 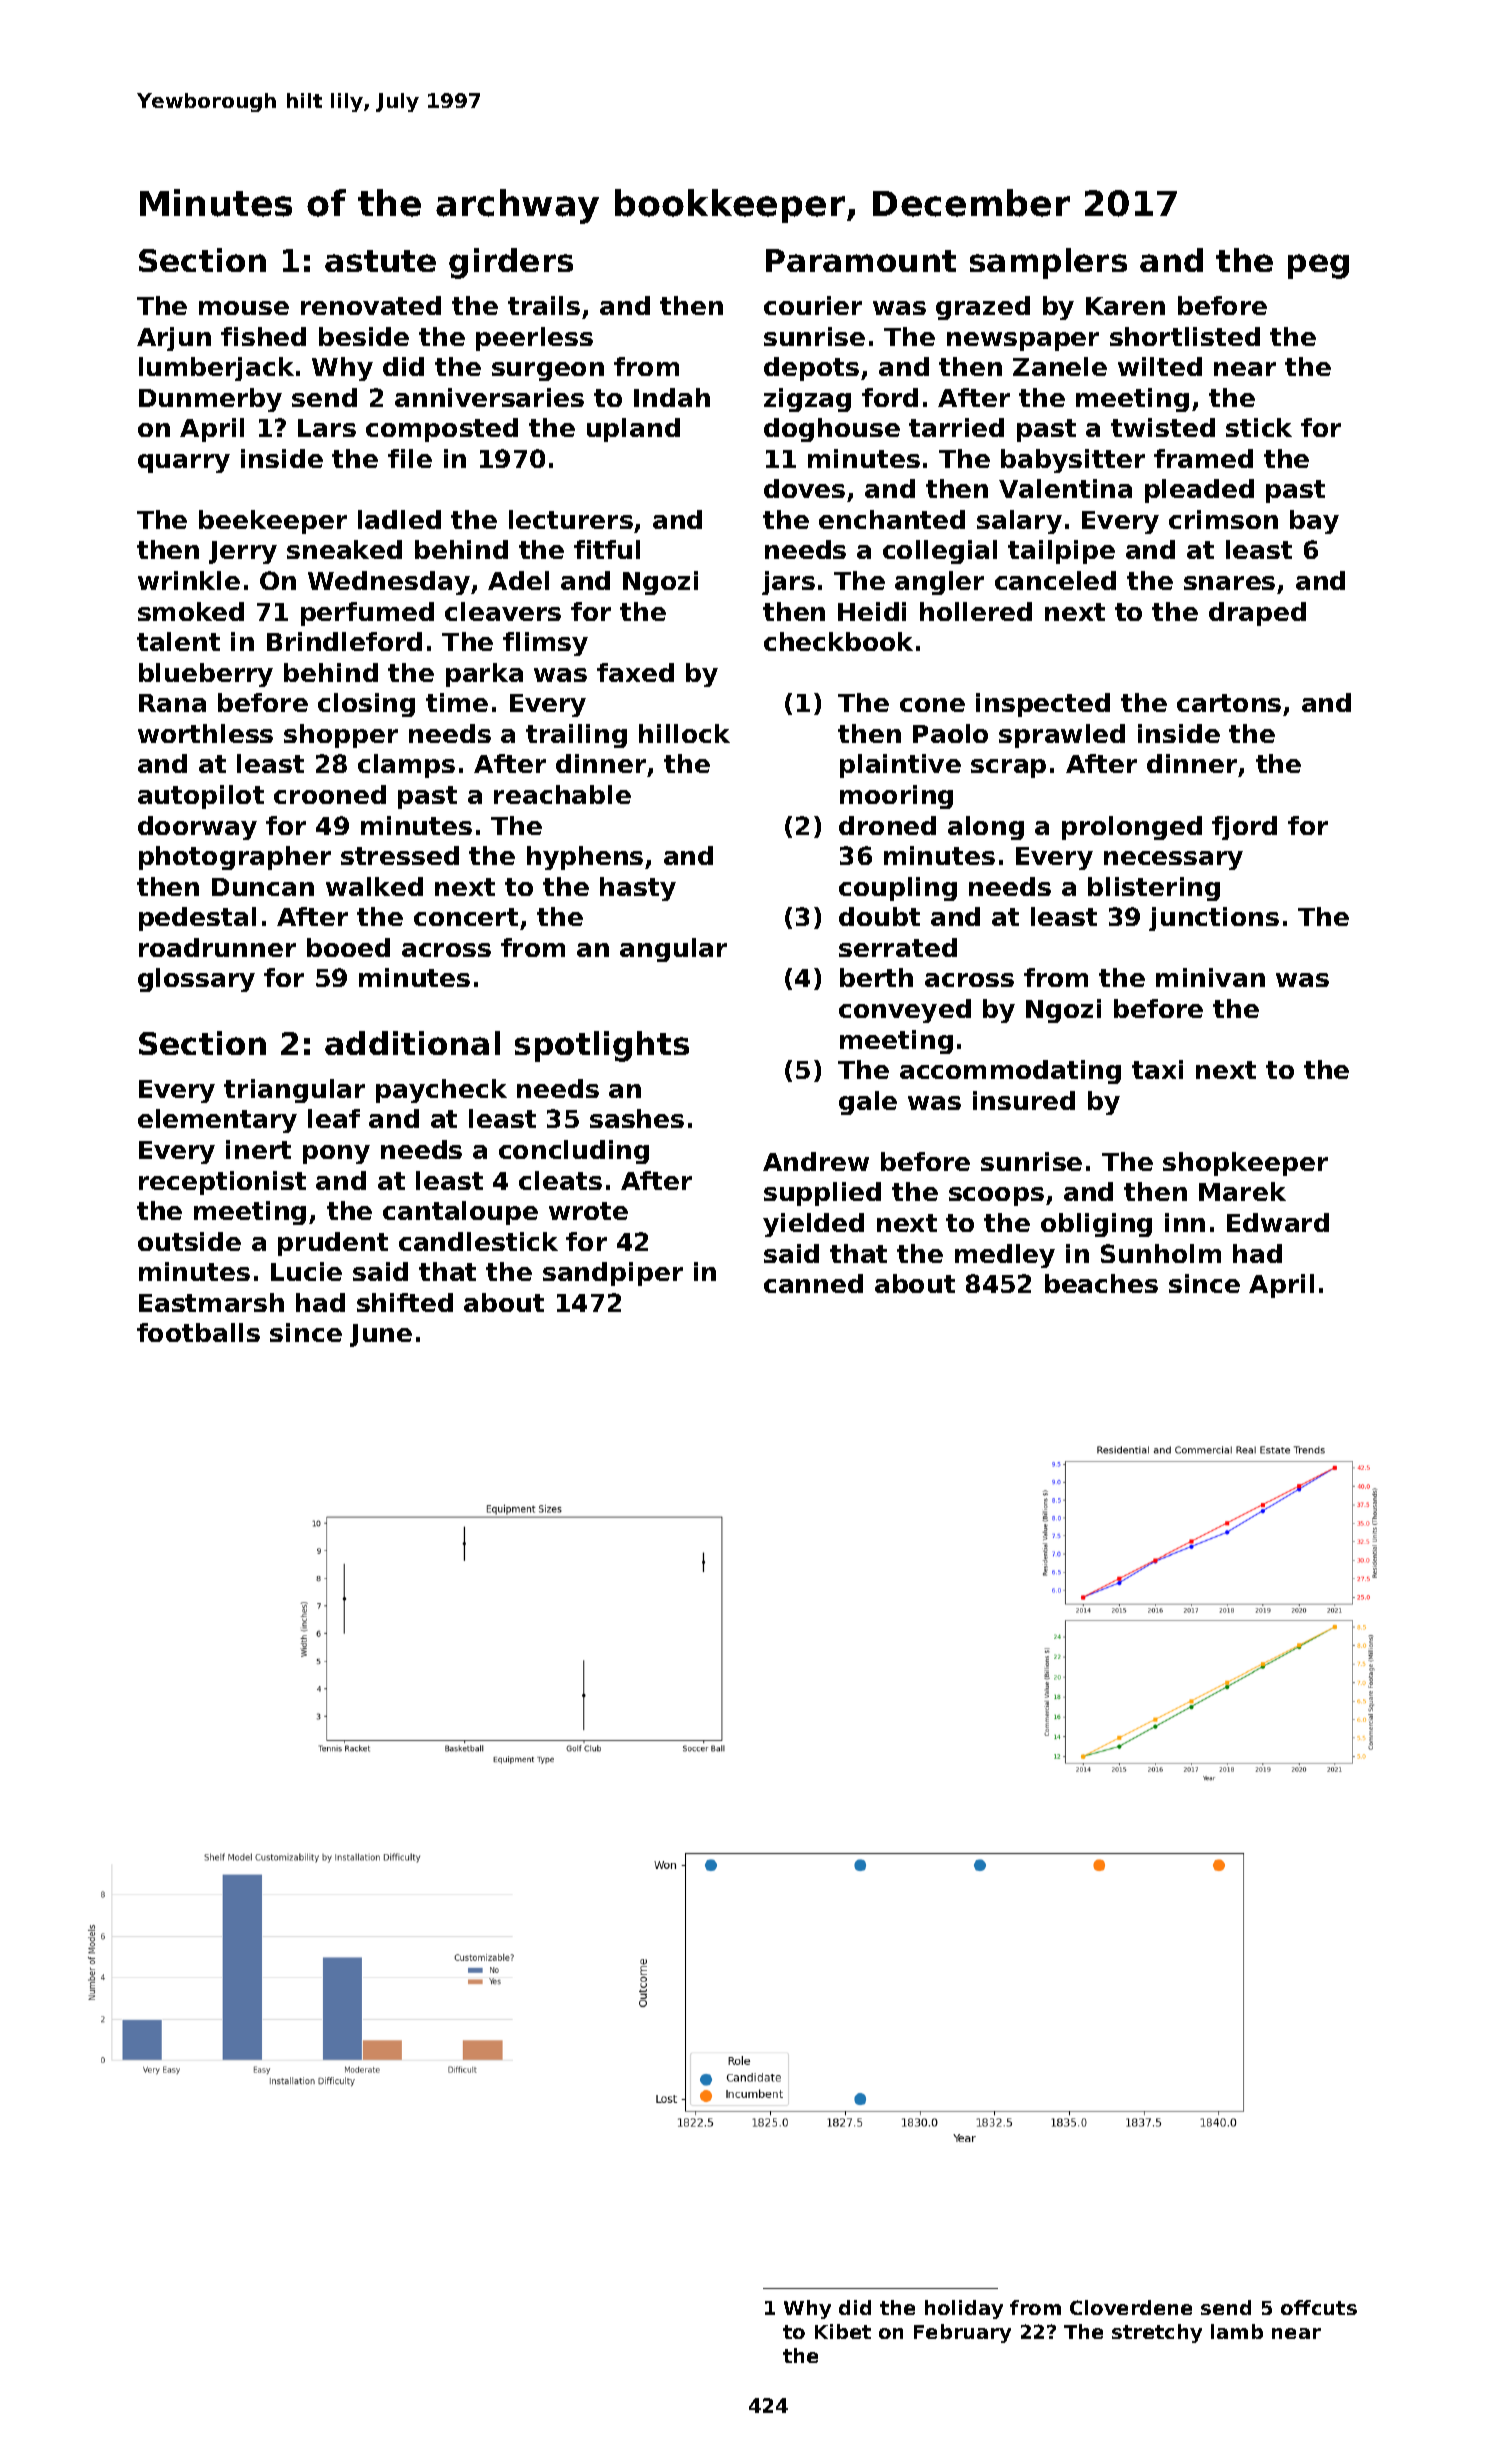 What do you see at coordinates (273, 522) in the page?
I see `beekeeper` at bounding box center [273, 522].
